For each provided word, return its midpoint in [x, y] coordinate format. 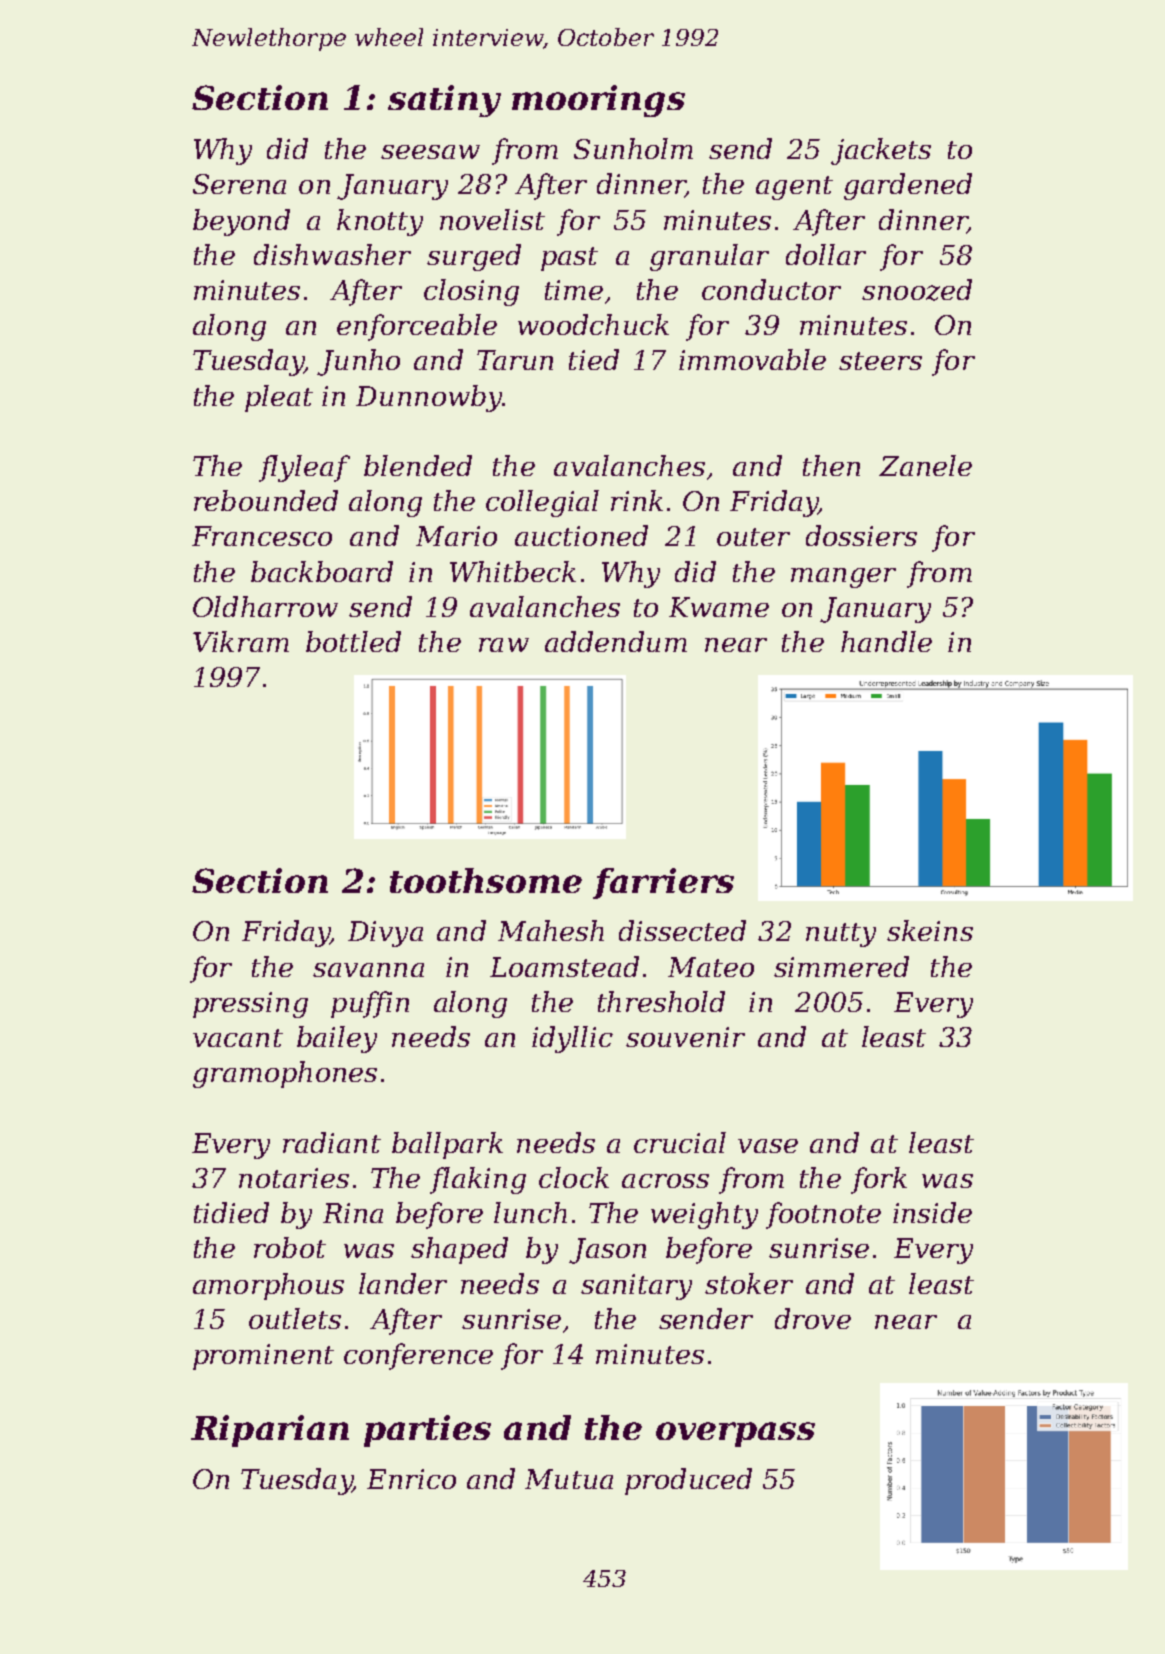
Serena [239, 184]
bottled [353, 641]
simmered [841, 966]
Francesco [262, 536]
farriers [663, 883]
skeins [930, 930]
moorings [598, 101]
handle [886, 641]
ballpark [447, 1145]
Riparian [270, 1431]
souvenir [685, 1037]
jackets [881, 151]
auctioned [581, 535]
